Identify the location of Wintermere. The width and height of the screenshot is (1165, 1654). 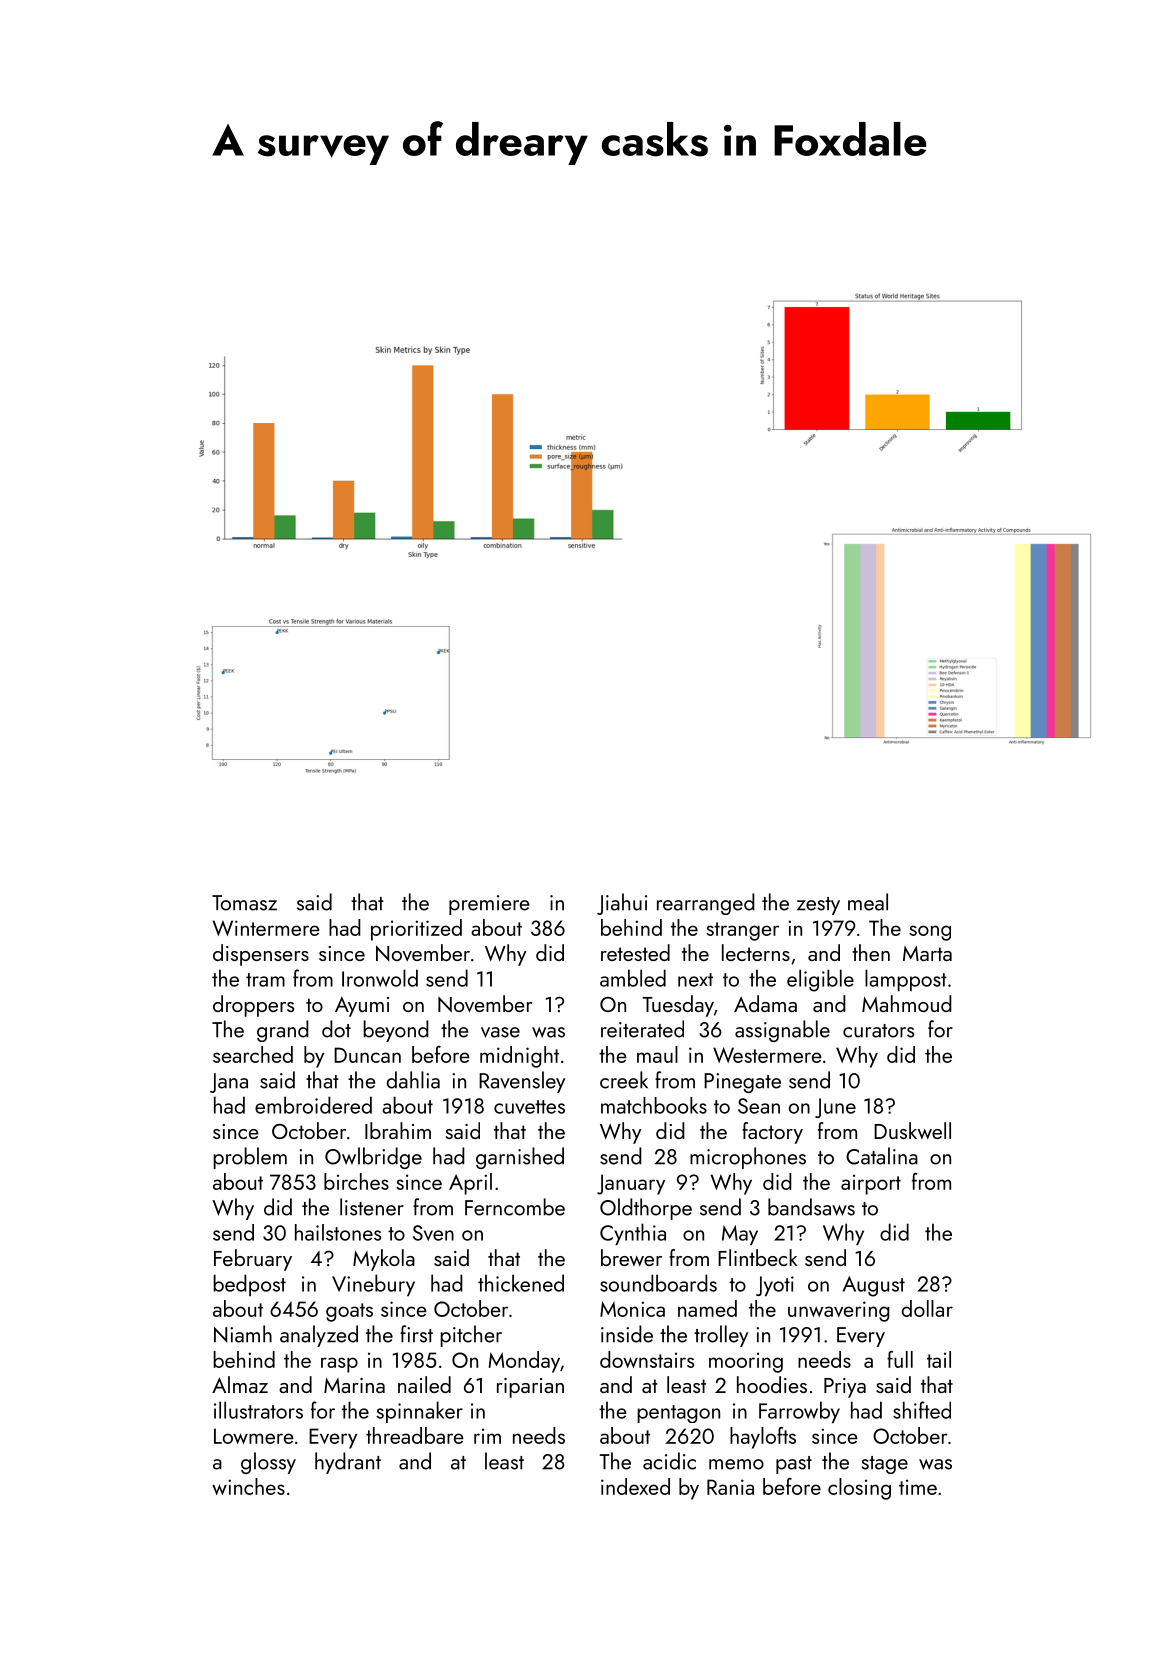
(266, 928).
